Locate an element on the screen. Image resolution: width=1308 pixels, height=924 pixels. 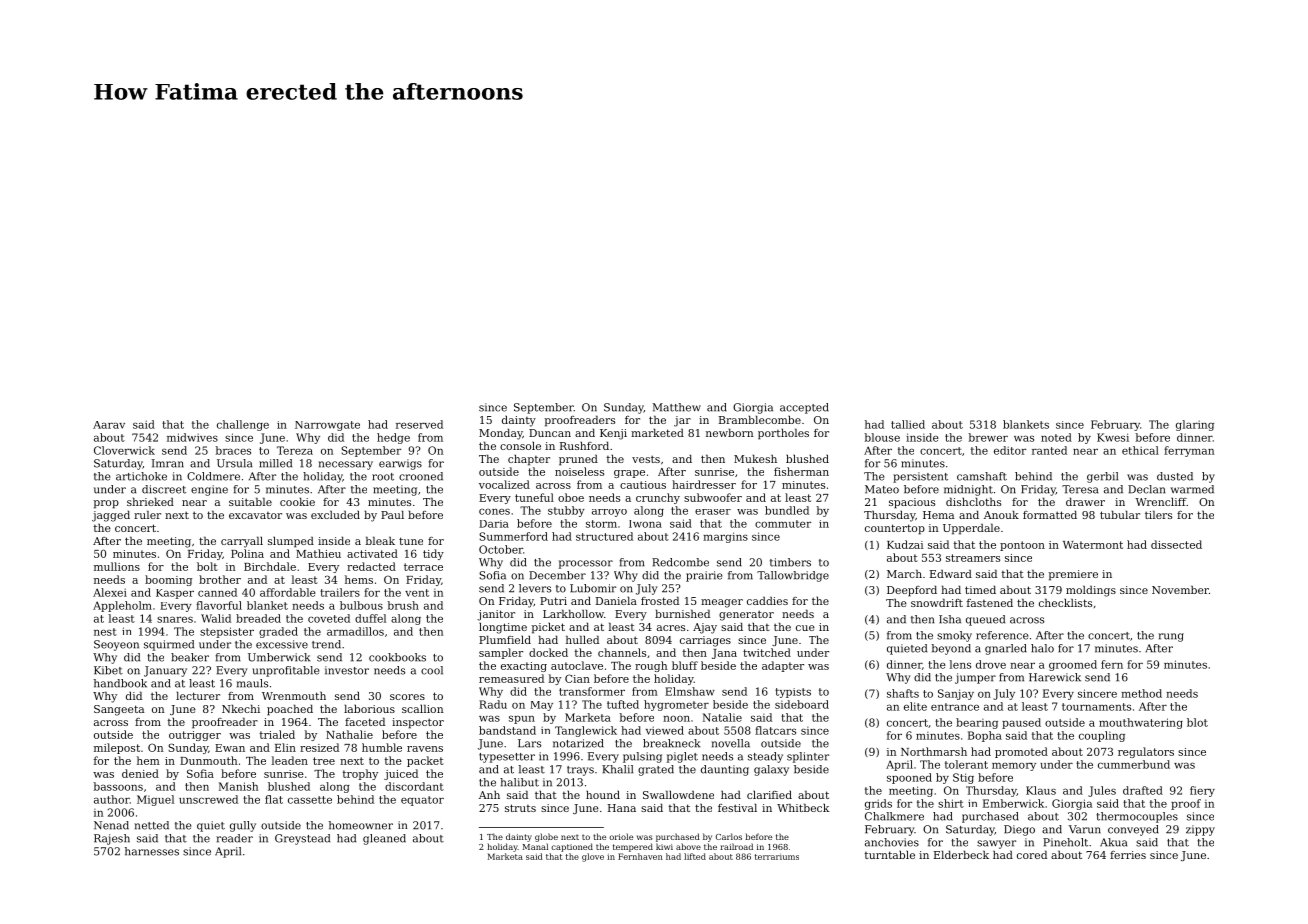
redacted is located at coordinates (371, 566).
